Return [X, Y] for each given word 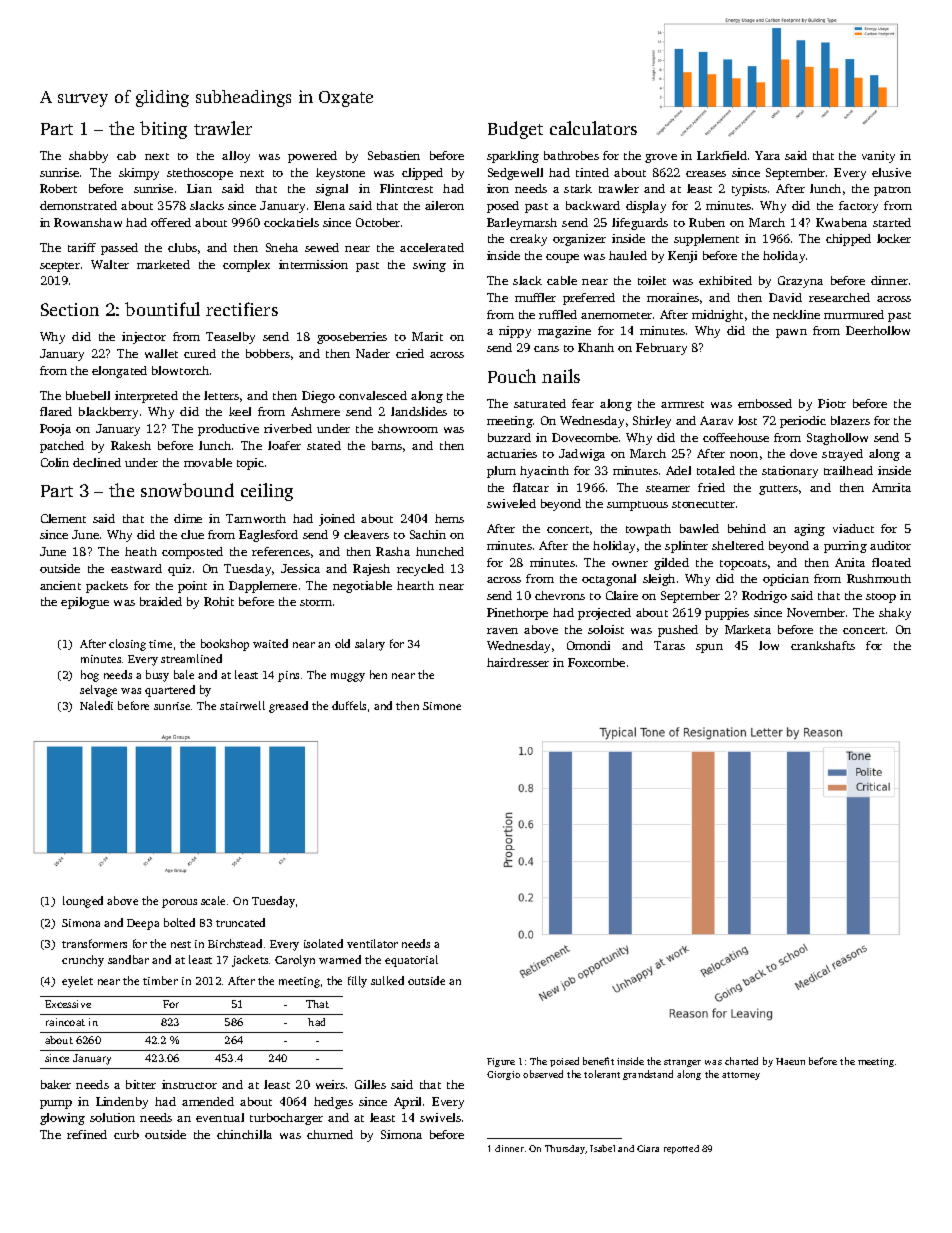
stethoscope [200, 174]
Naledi [96, 705]
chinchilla [244, 1134]
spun [709, 648]
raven [502, 631]
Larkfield [722, 155]
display [646, 207]
